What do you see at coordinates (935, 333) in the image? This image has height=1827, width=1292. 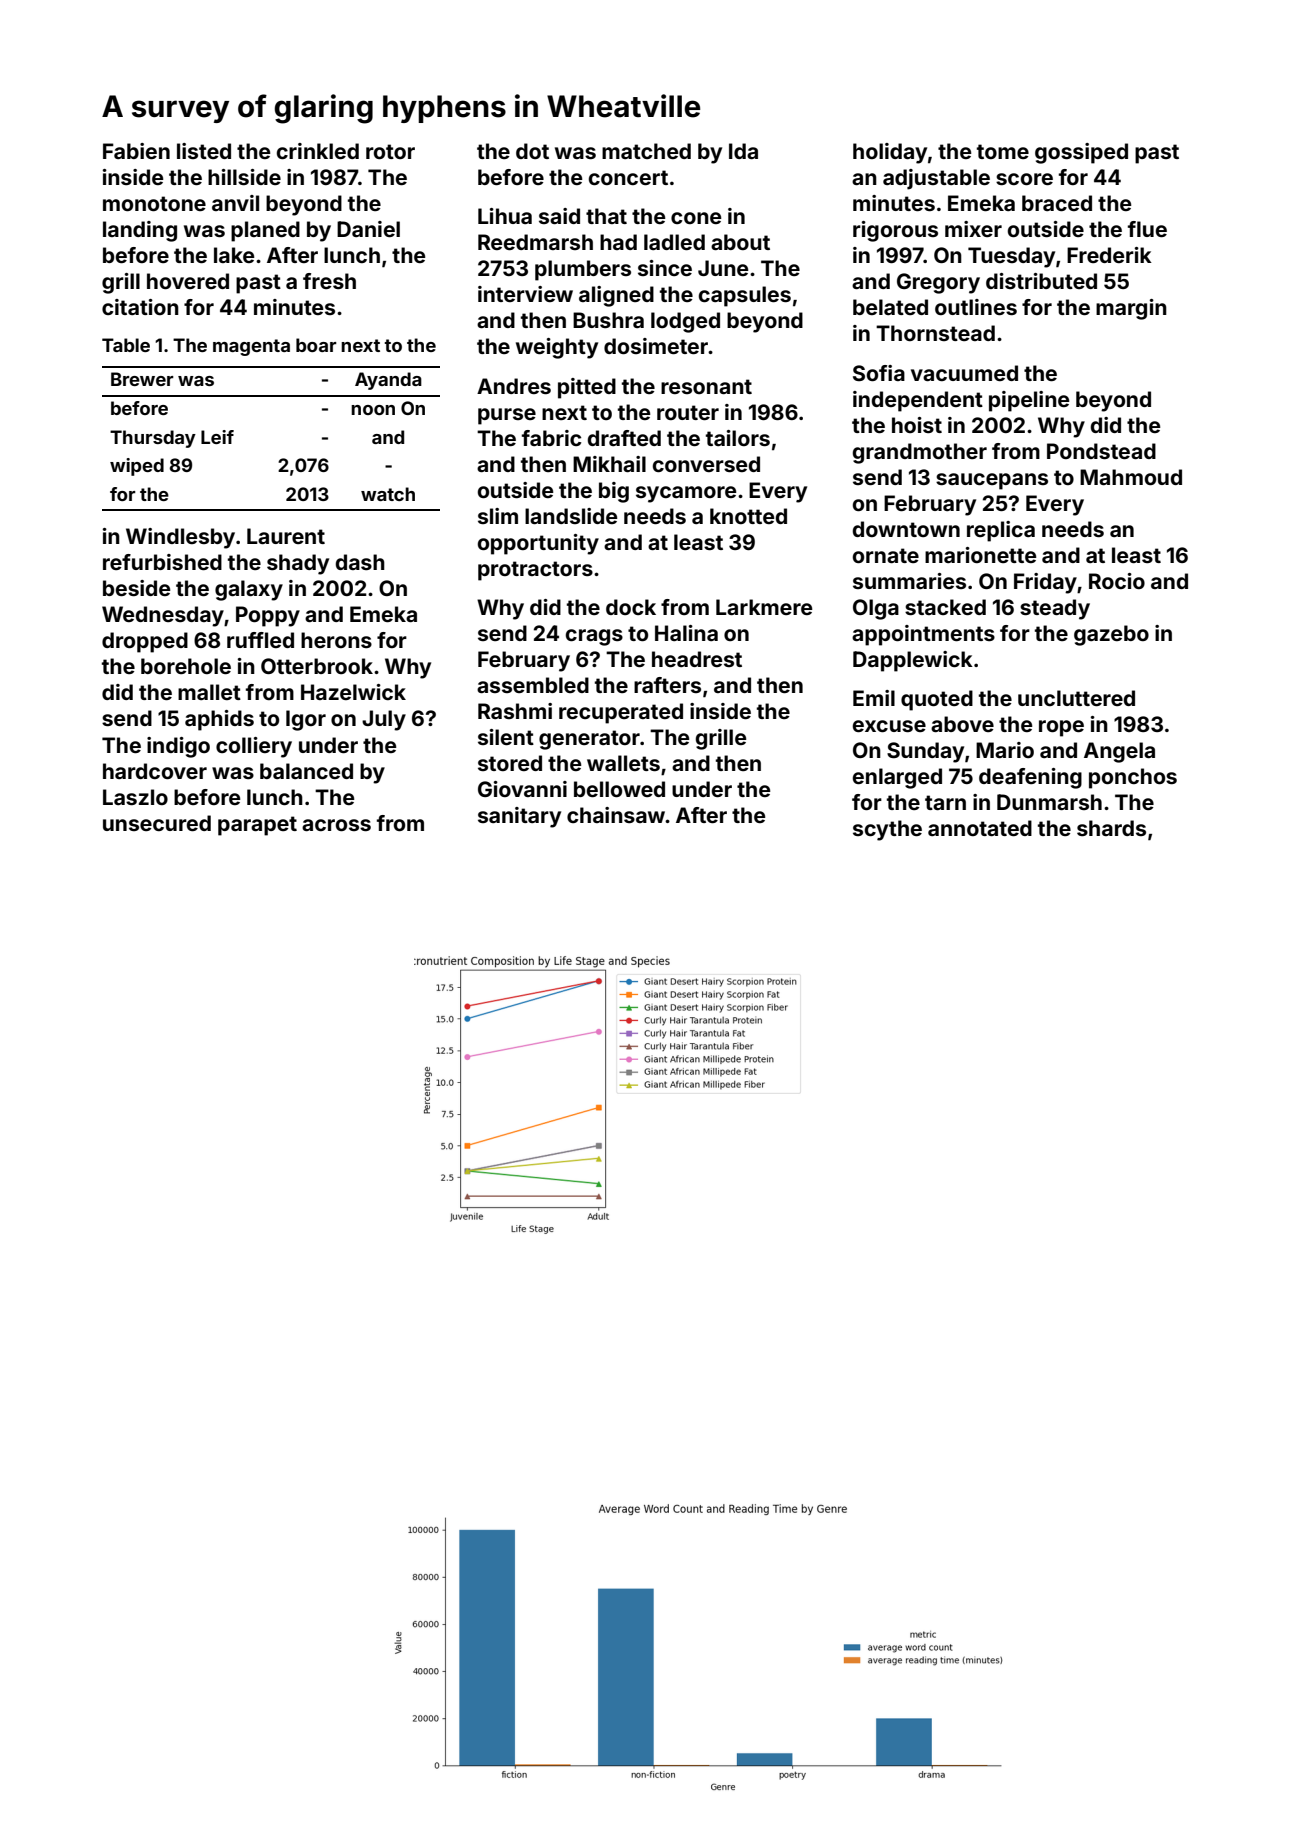 I see `Thornstead` at bounding box center [935, 333].
